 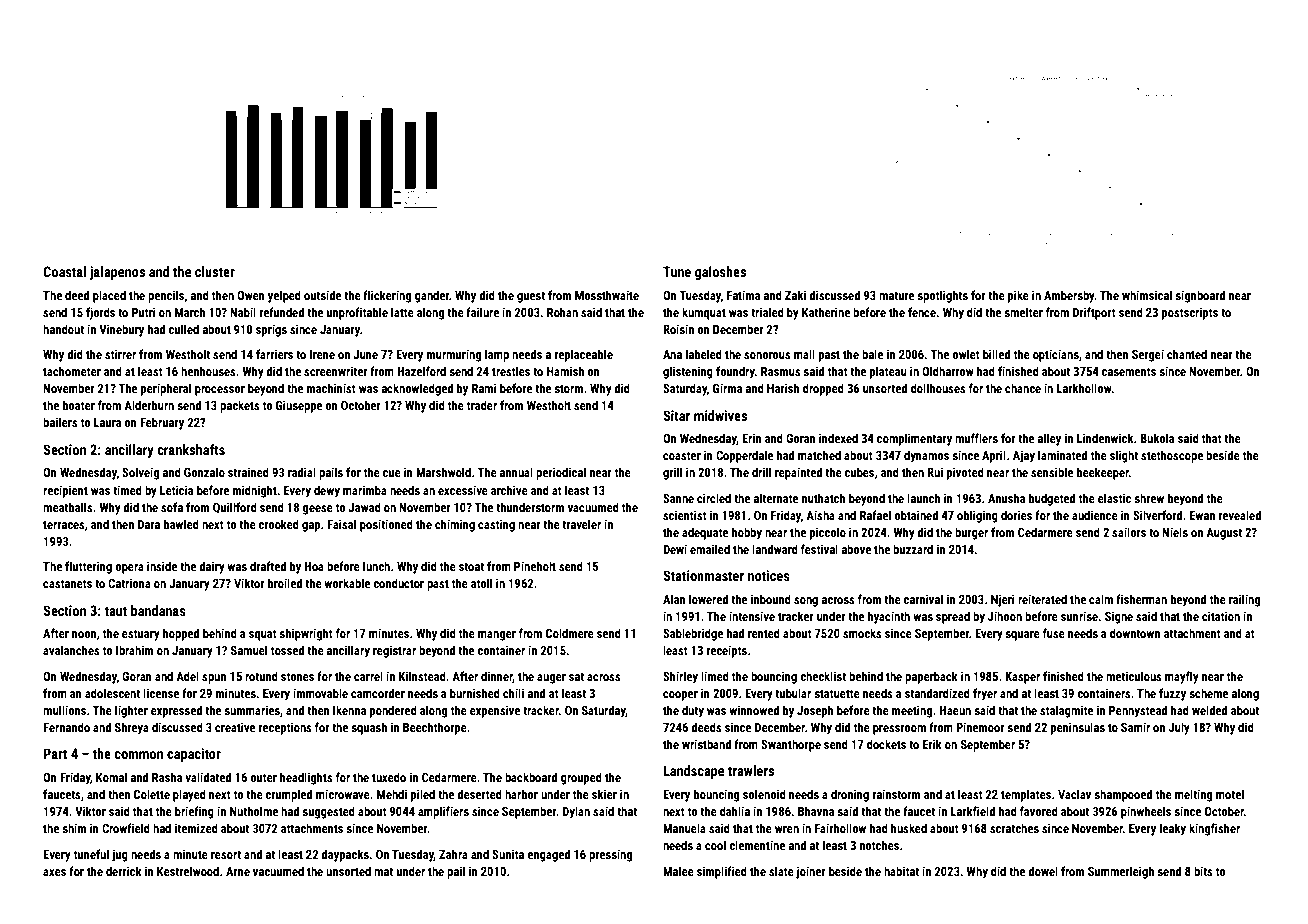 I want to click on Silverford, so click(x=1157, y=515).
